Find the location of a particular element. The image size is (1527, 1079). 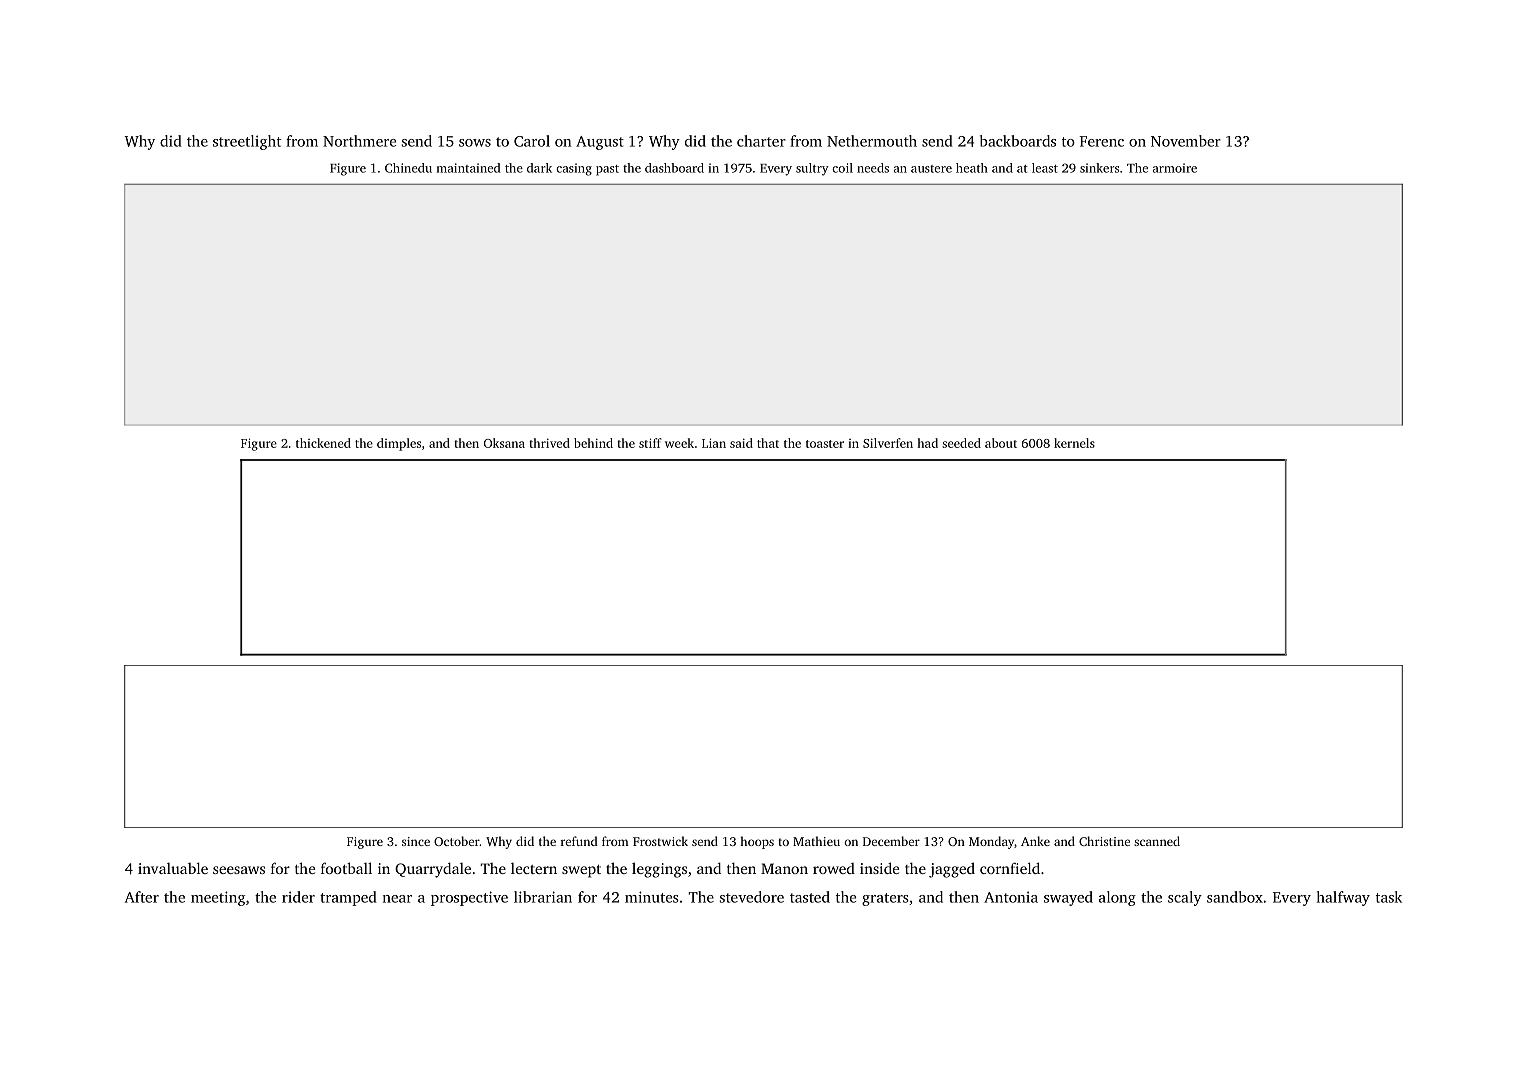

since is located at coordinates (416, 841).
